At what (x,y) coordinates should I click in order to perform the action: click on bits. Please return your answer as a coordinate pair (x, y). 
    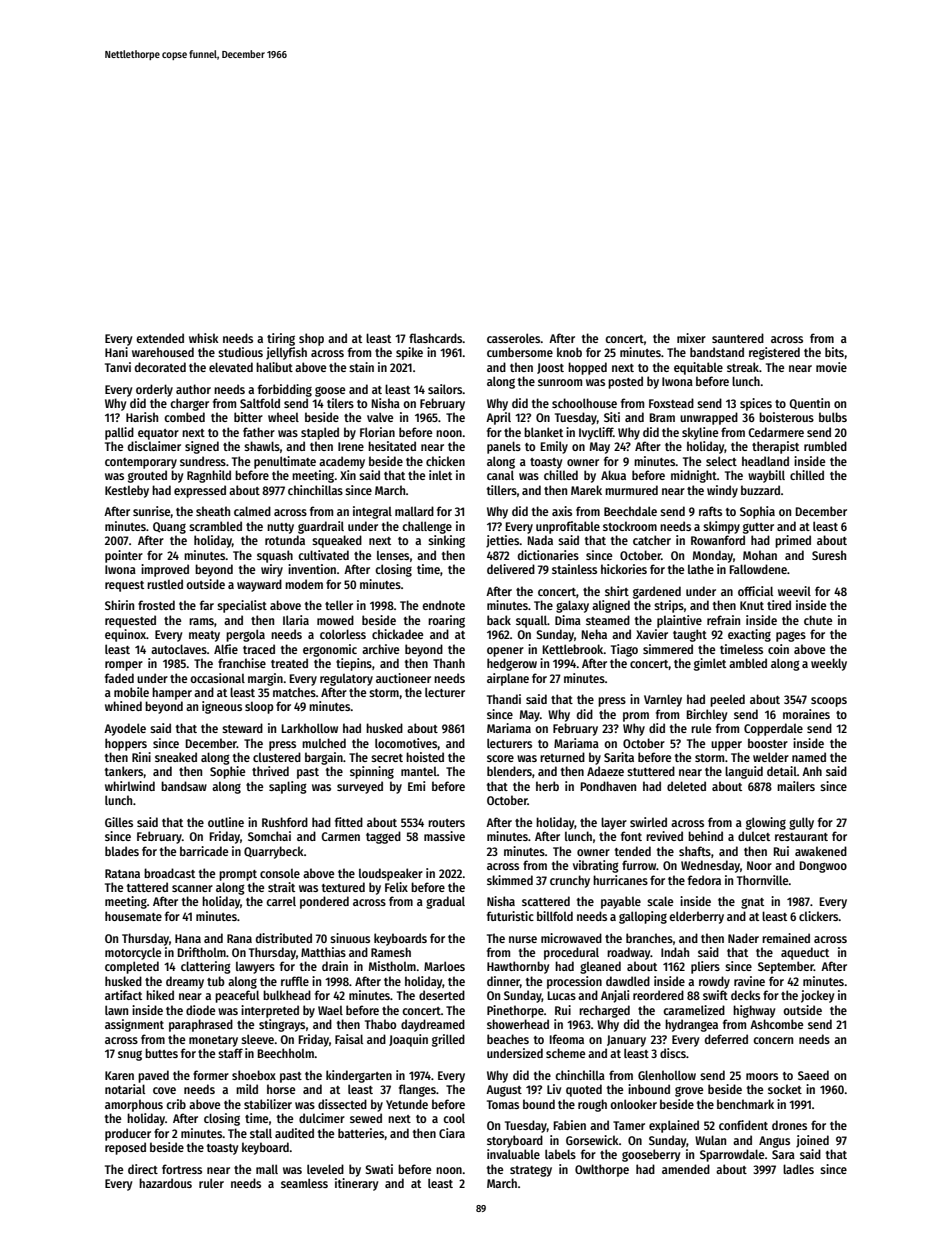
    Looking at the image, I should click on (834, 352).
